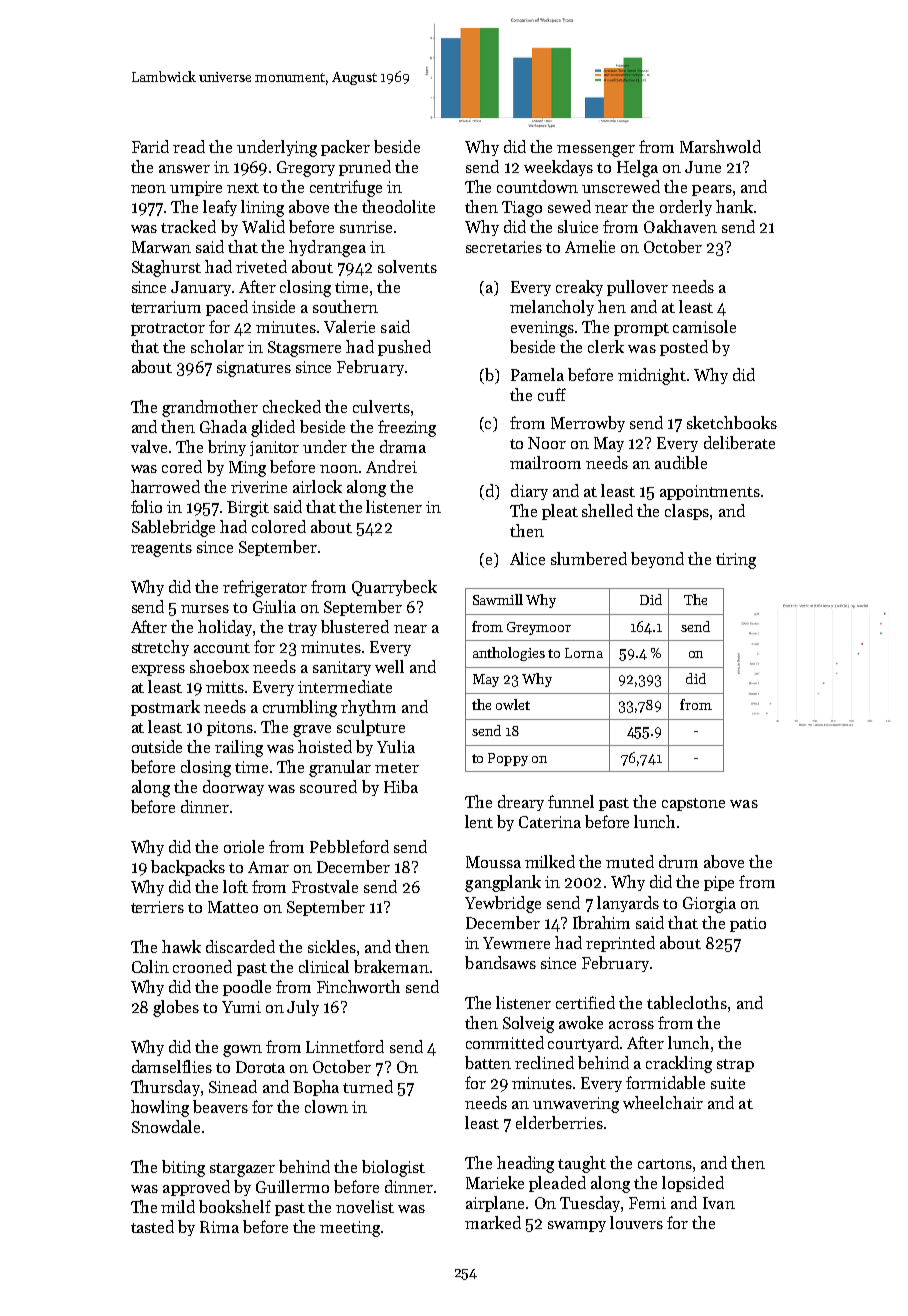 This screenshot has height=1316, width=908. What do you see at coordinates (391, 966) in the screenshot?
I see `brakeman` at bounding box center [391, 966].
